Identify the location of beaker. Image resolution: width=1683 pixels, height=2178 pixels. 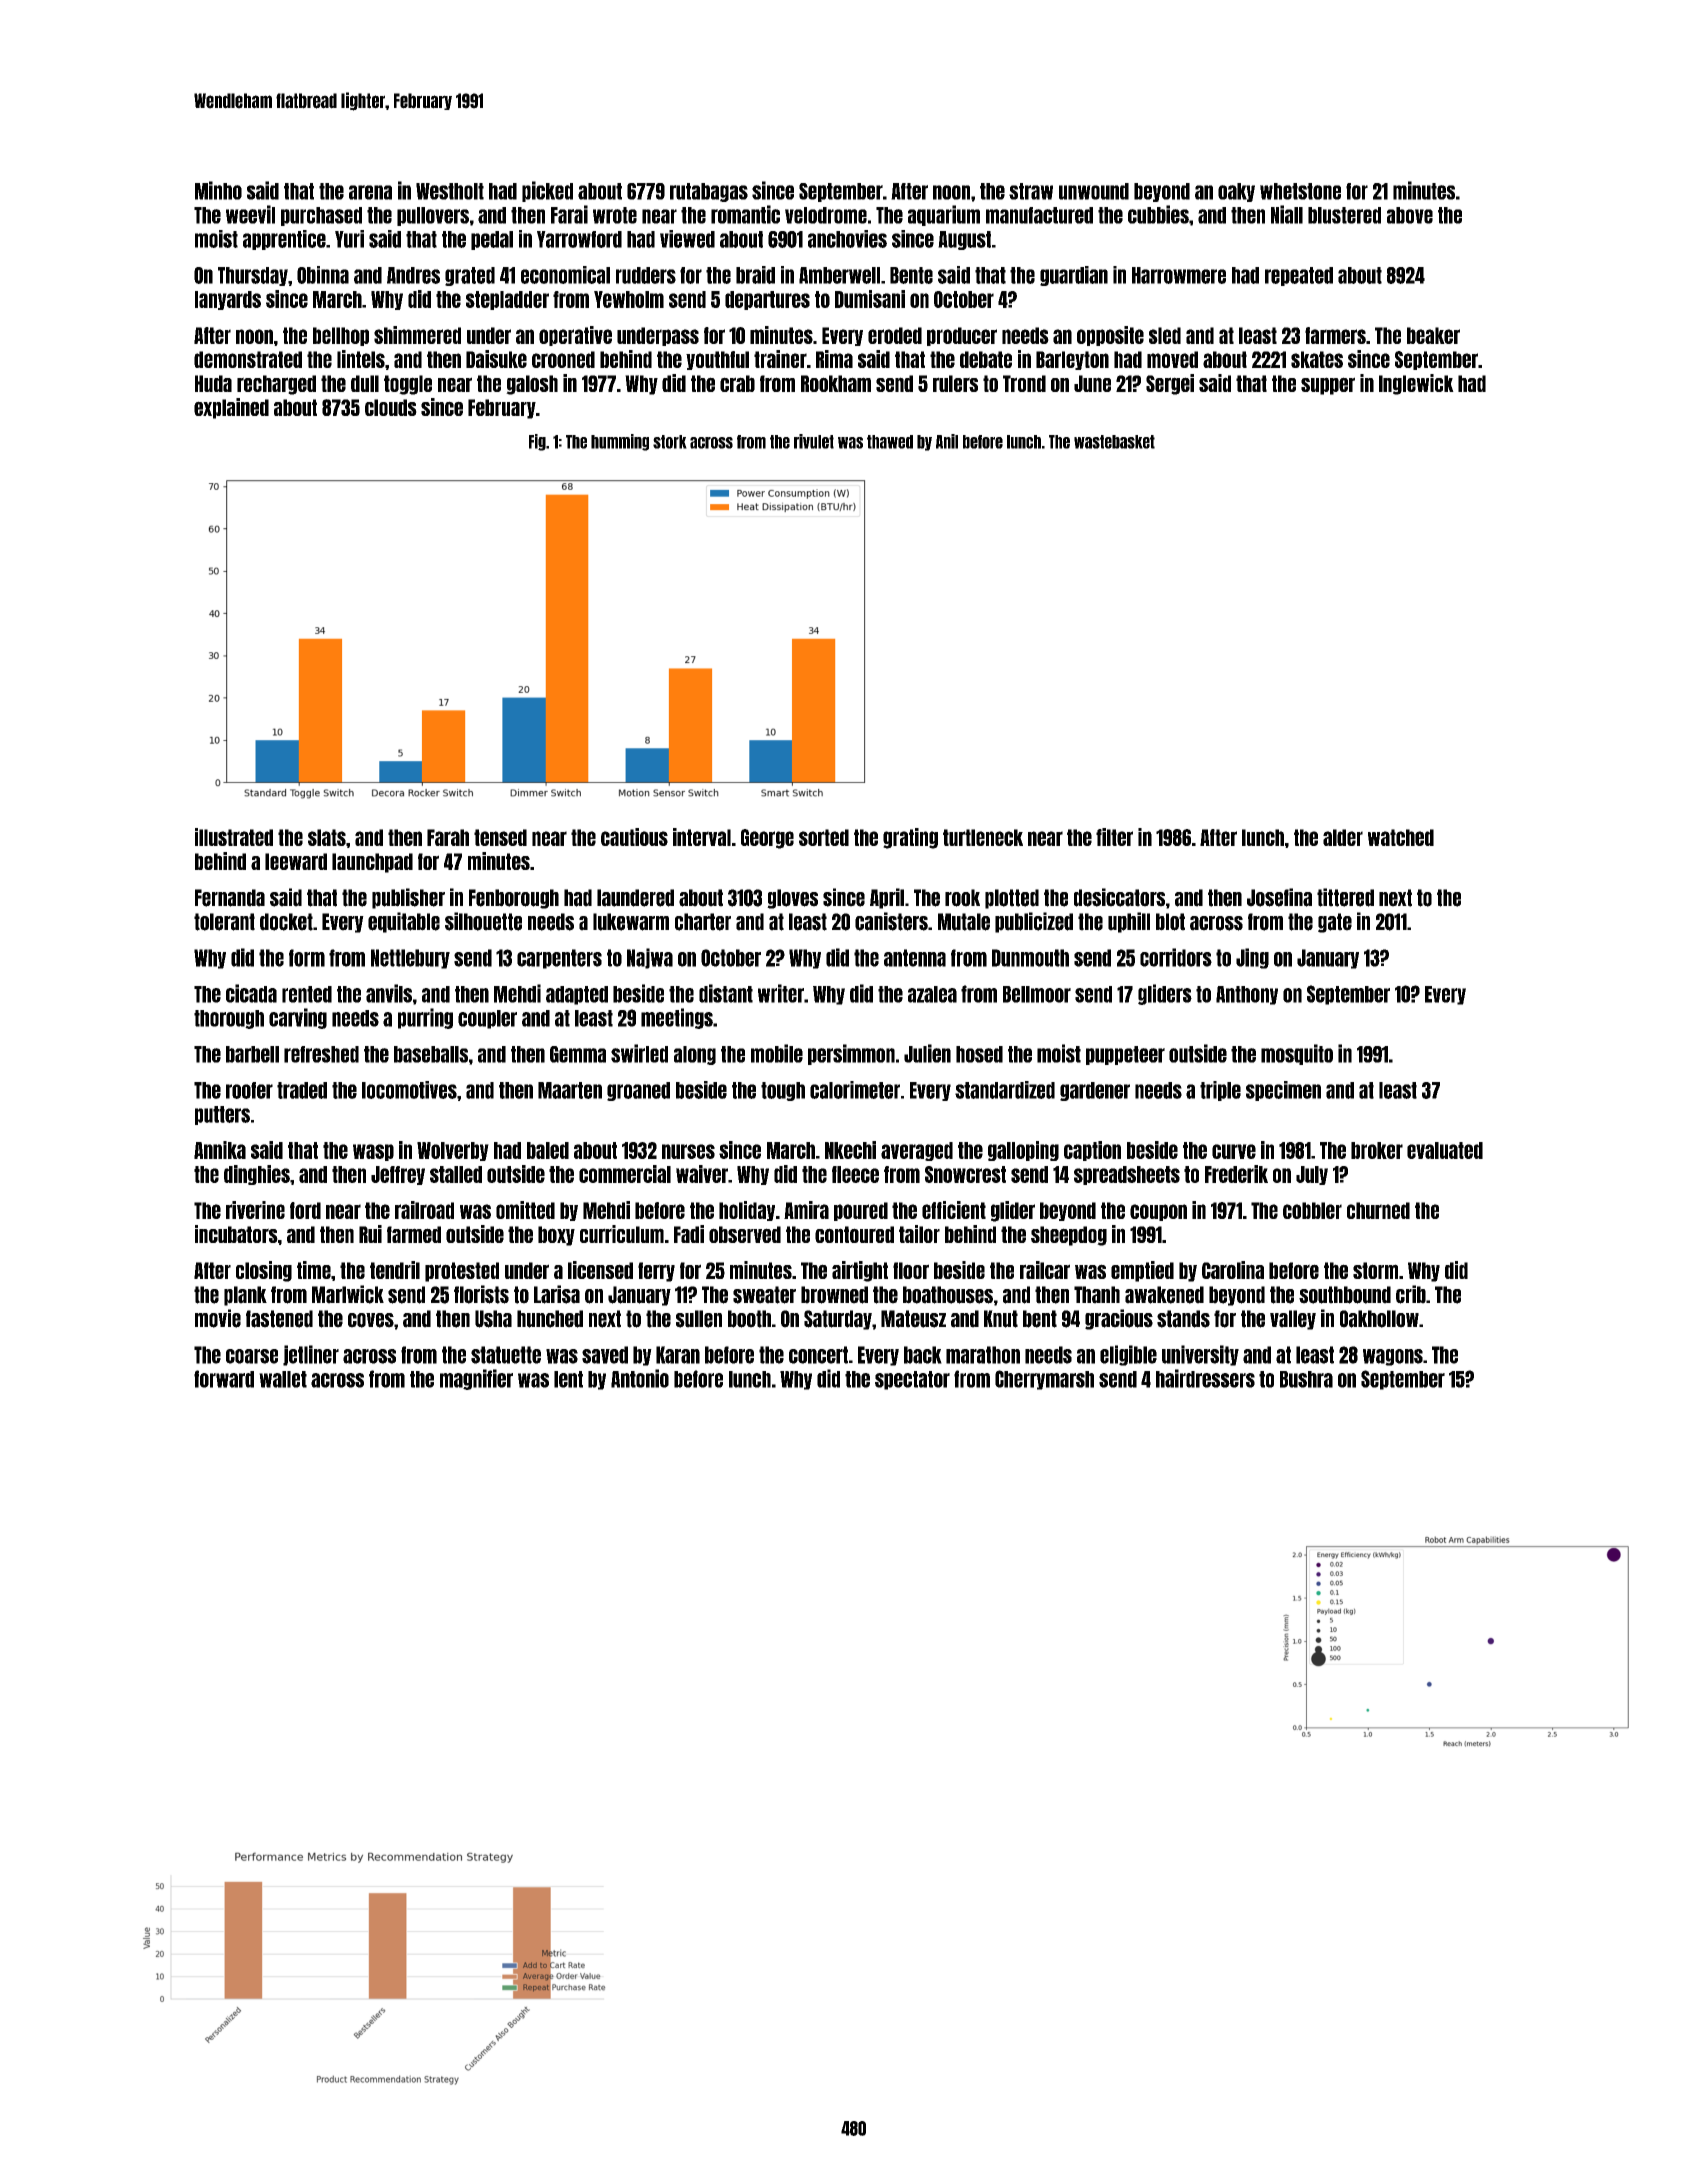
(1433, 335).
